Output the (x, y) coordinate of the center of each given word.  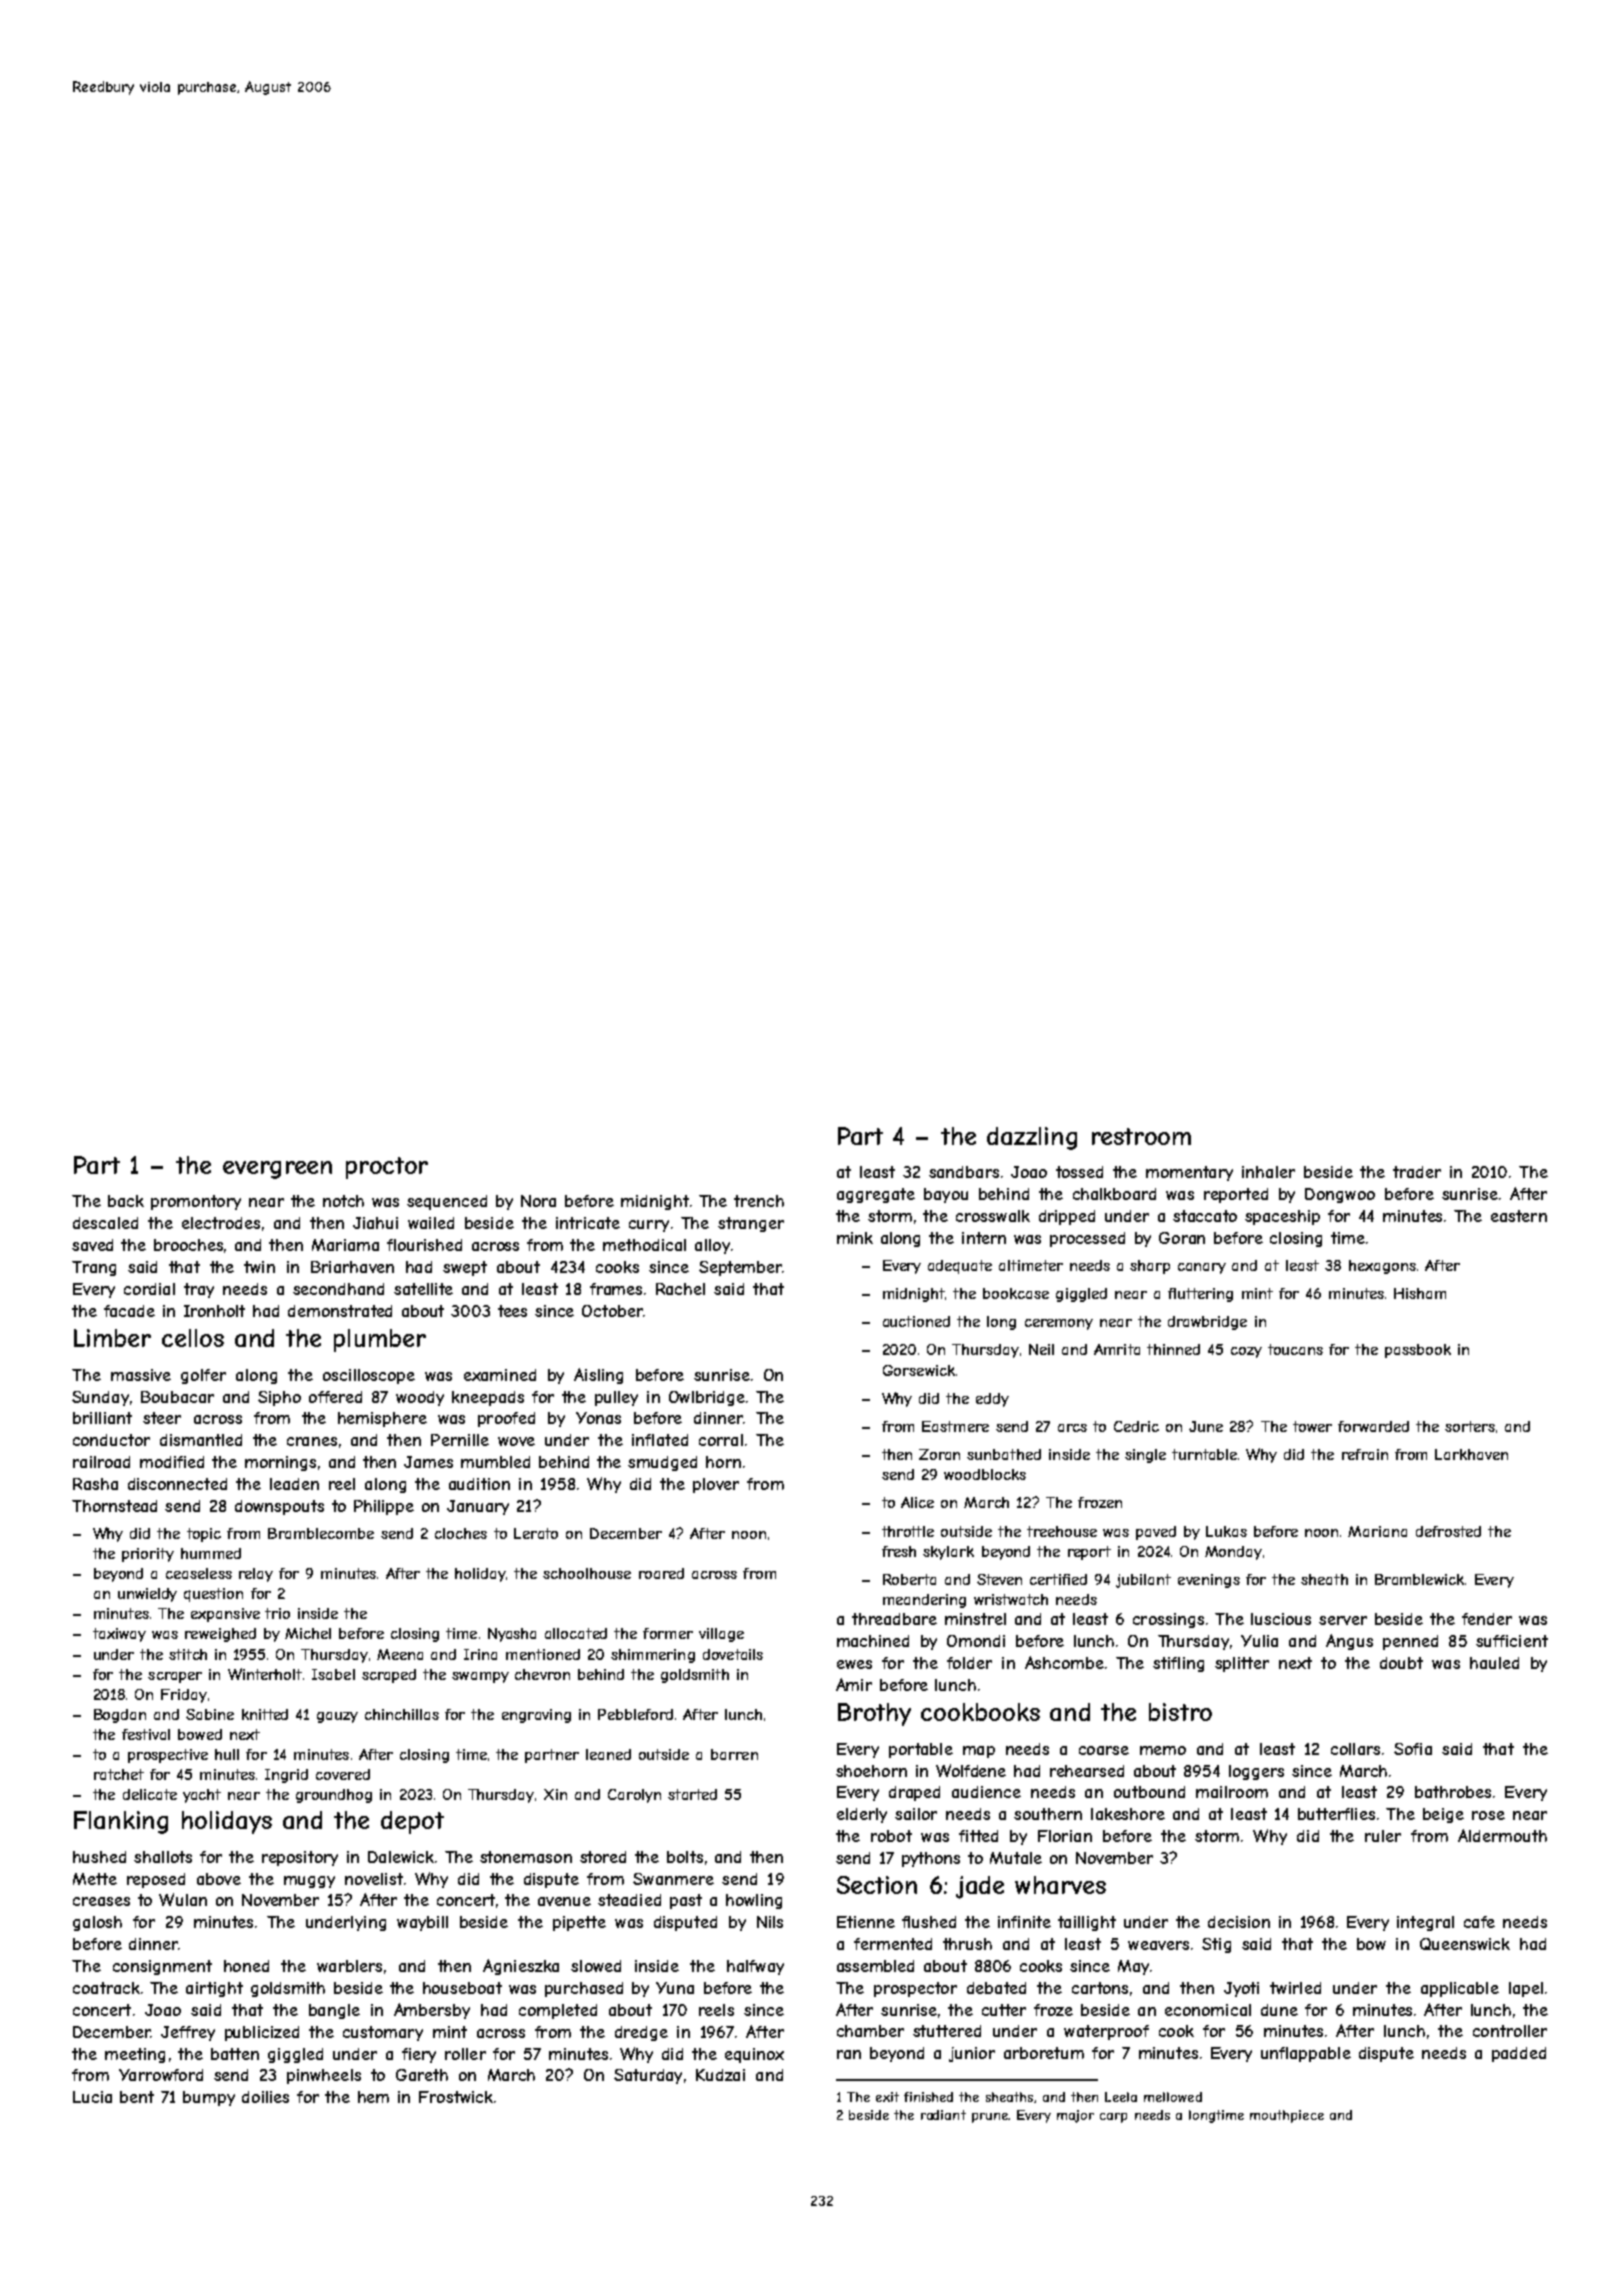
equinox (754, 2055)
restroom (1141, 1136)
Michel (308, 1633)
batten (235, 2054)
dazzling (1032, 1138)
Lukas (1226, 1531)
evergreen (277, 1170)
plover (716, 1485)
